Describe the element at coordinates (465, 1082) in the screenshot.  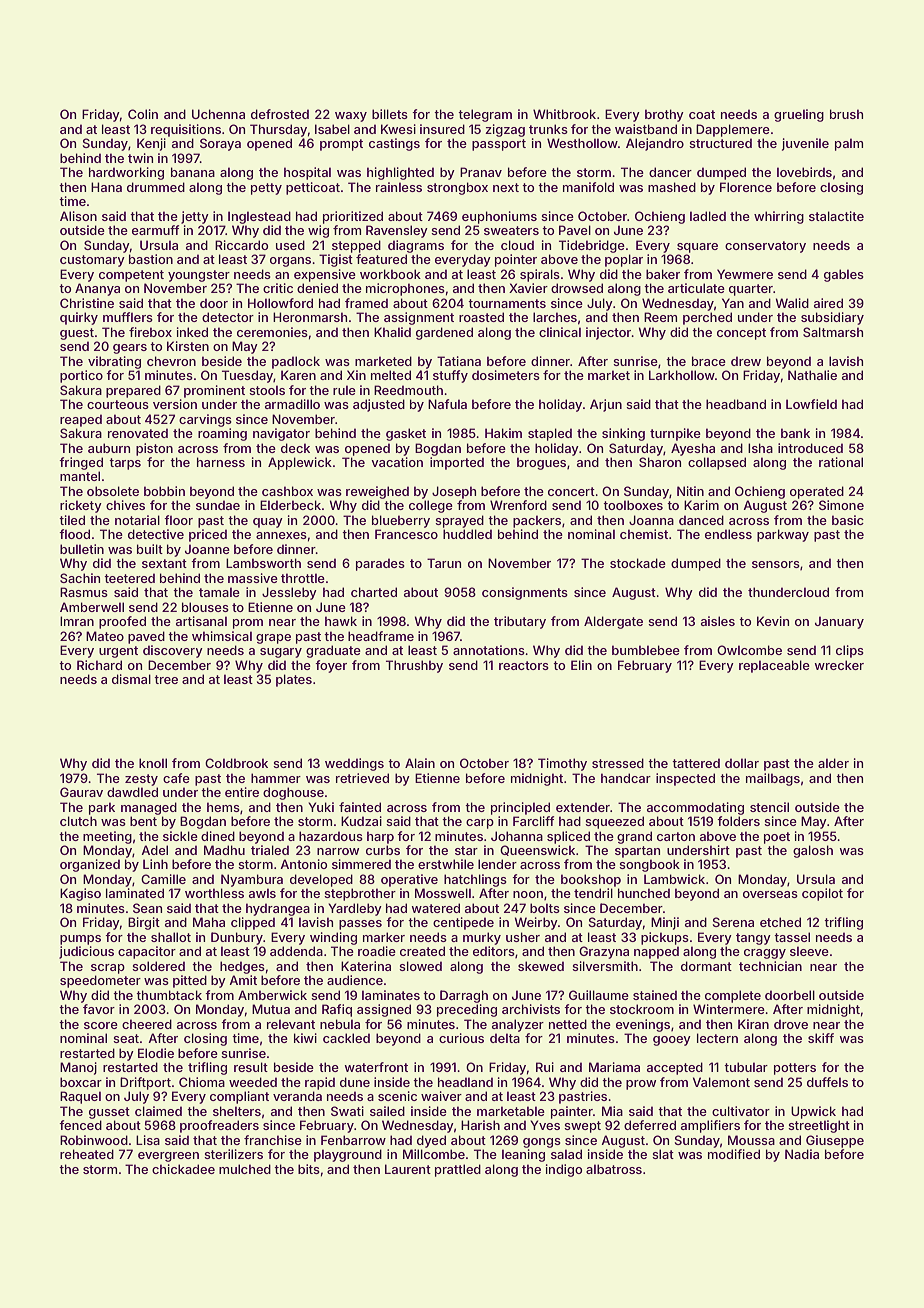
I see `headland` at that location.
